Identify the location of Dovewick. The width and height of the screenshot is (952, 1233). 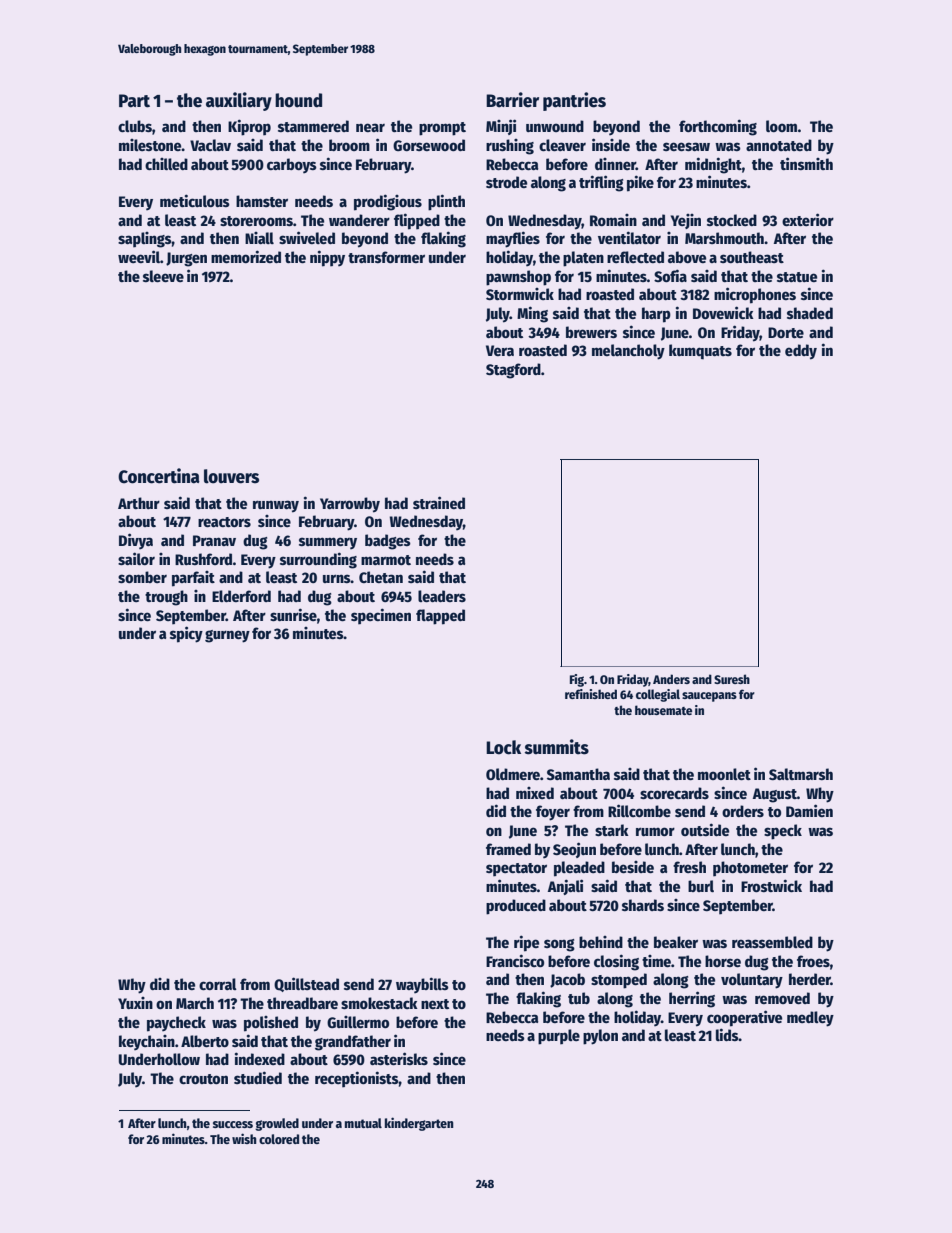
(723, 312).
